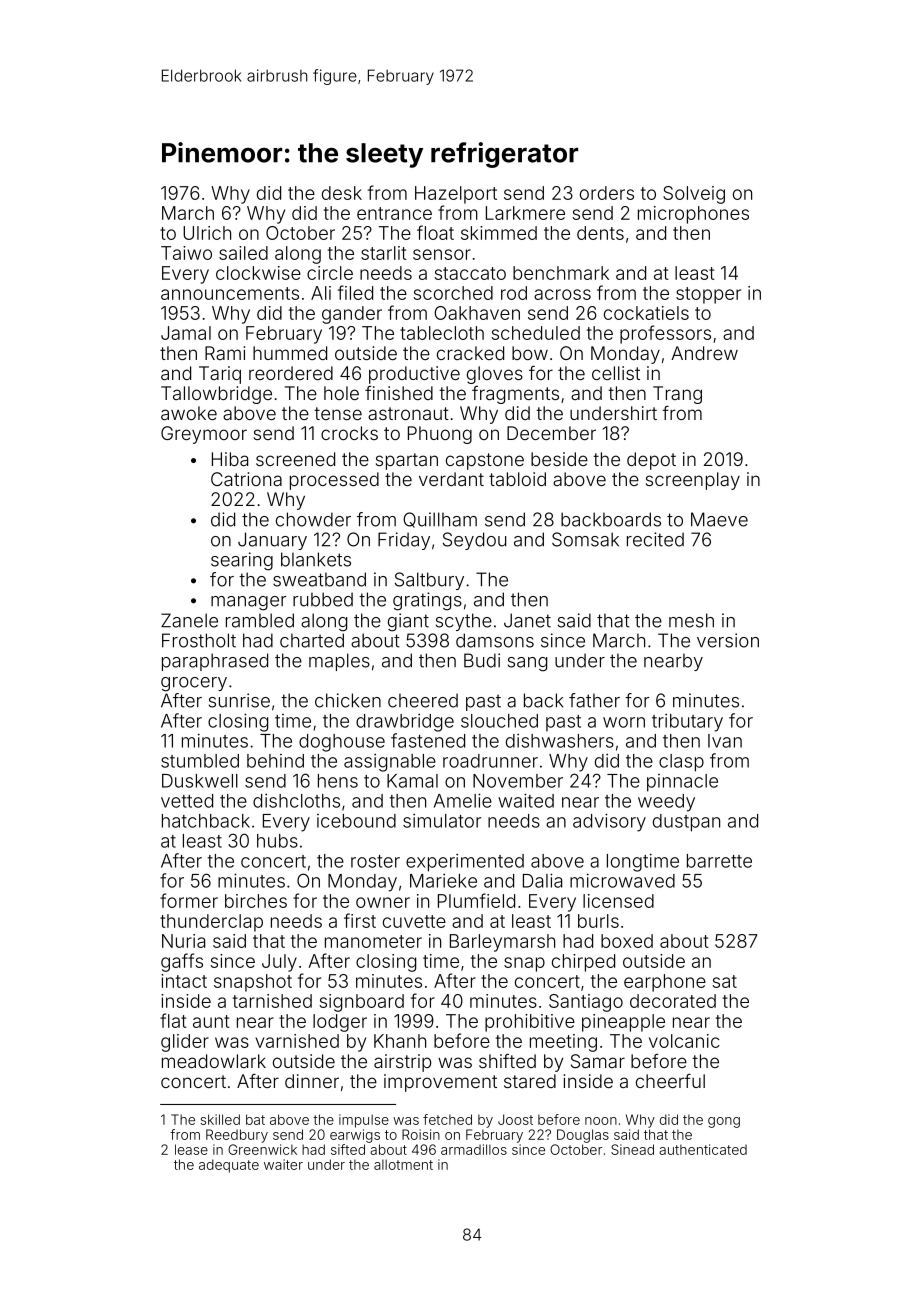 The height and width of the screenshot is (1311, 924). I want to click on chicken, so click(348, 700).
